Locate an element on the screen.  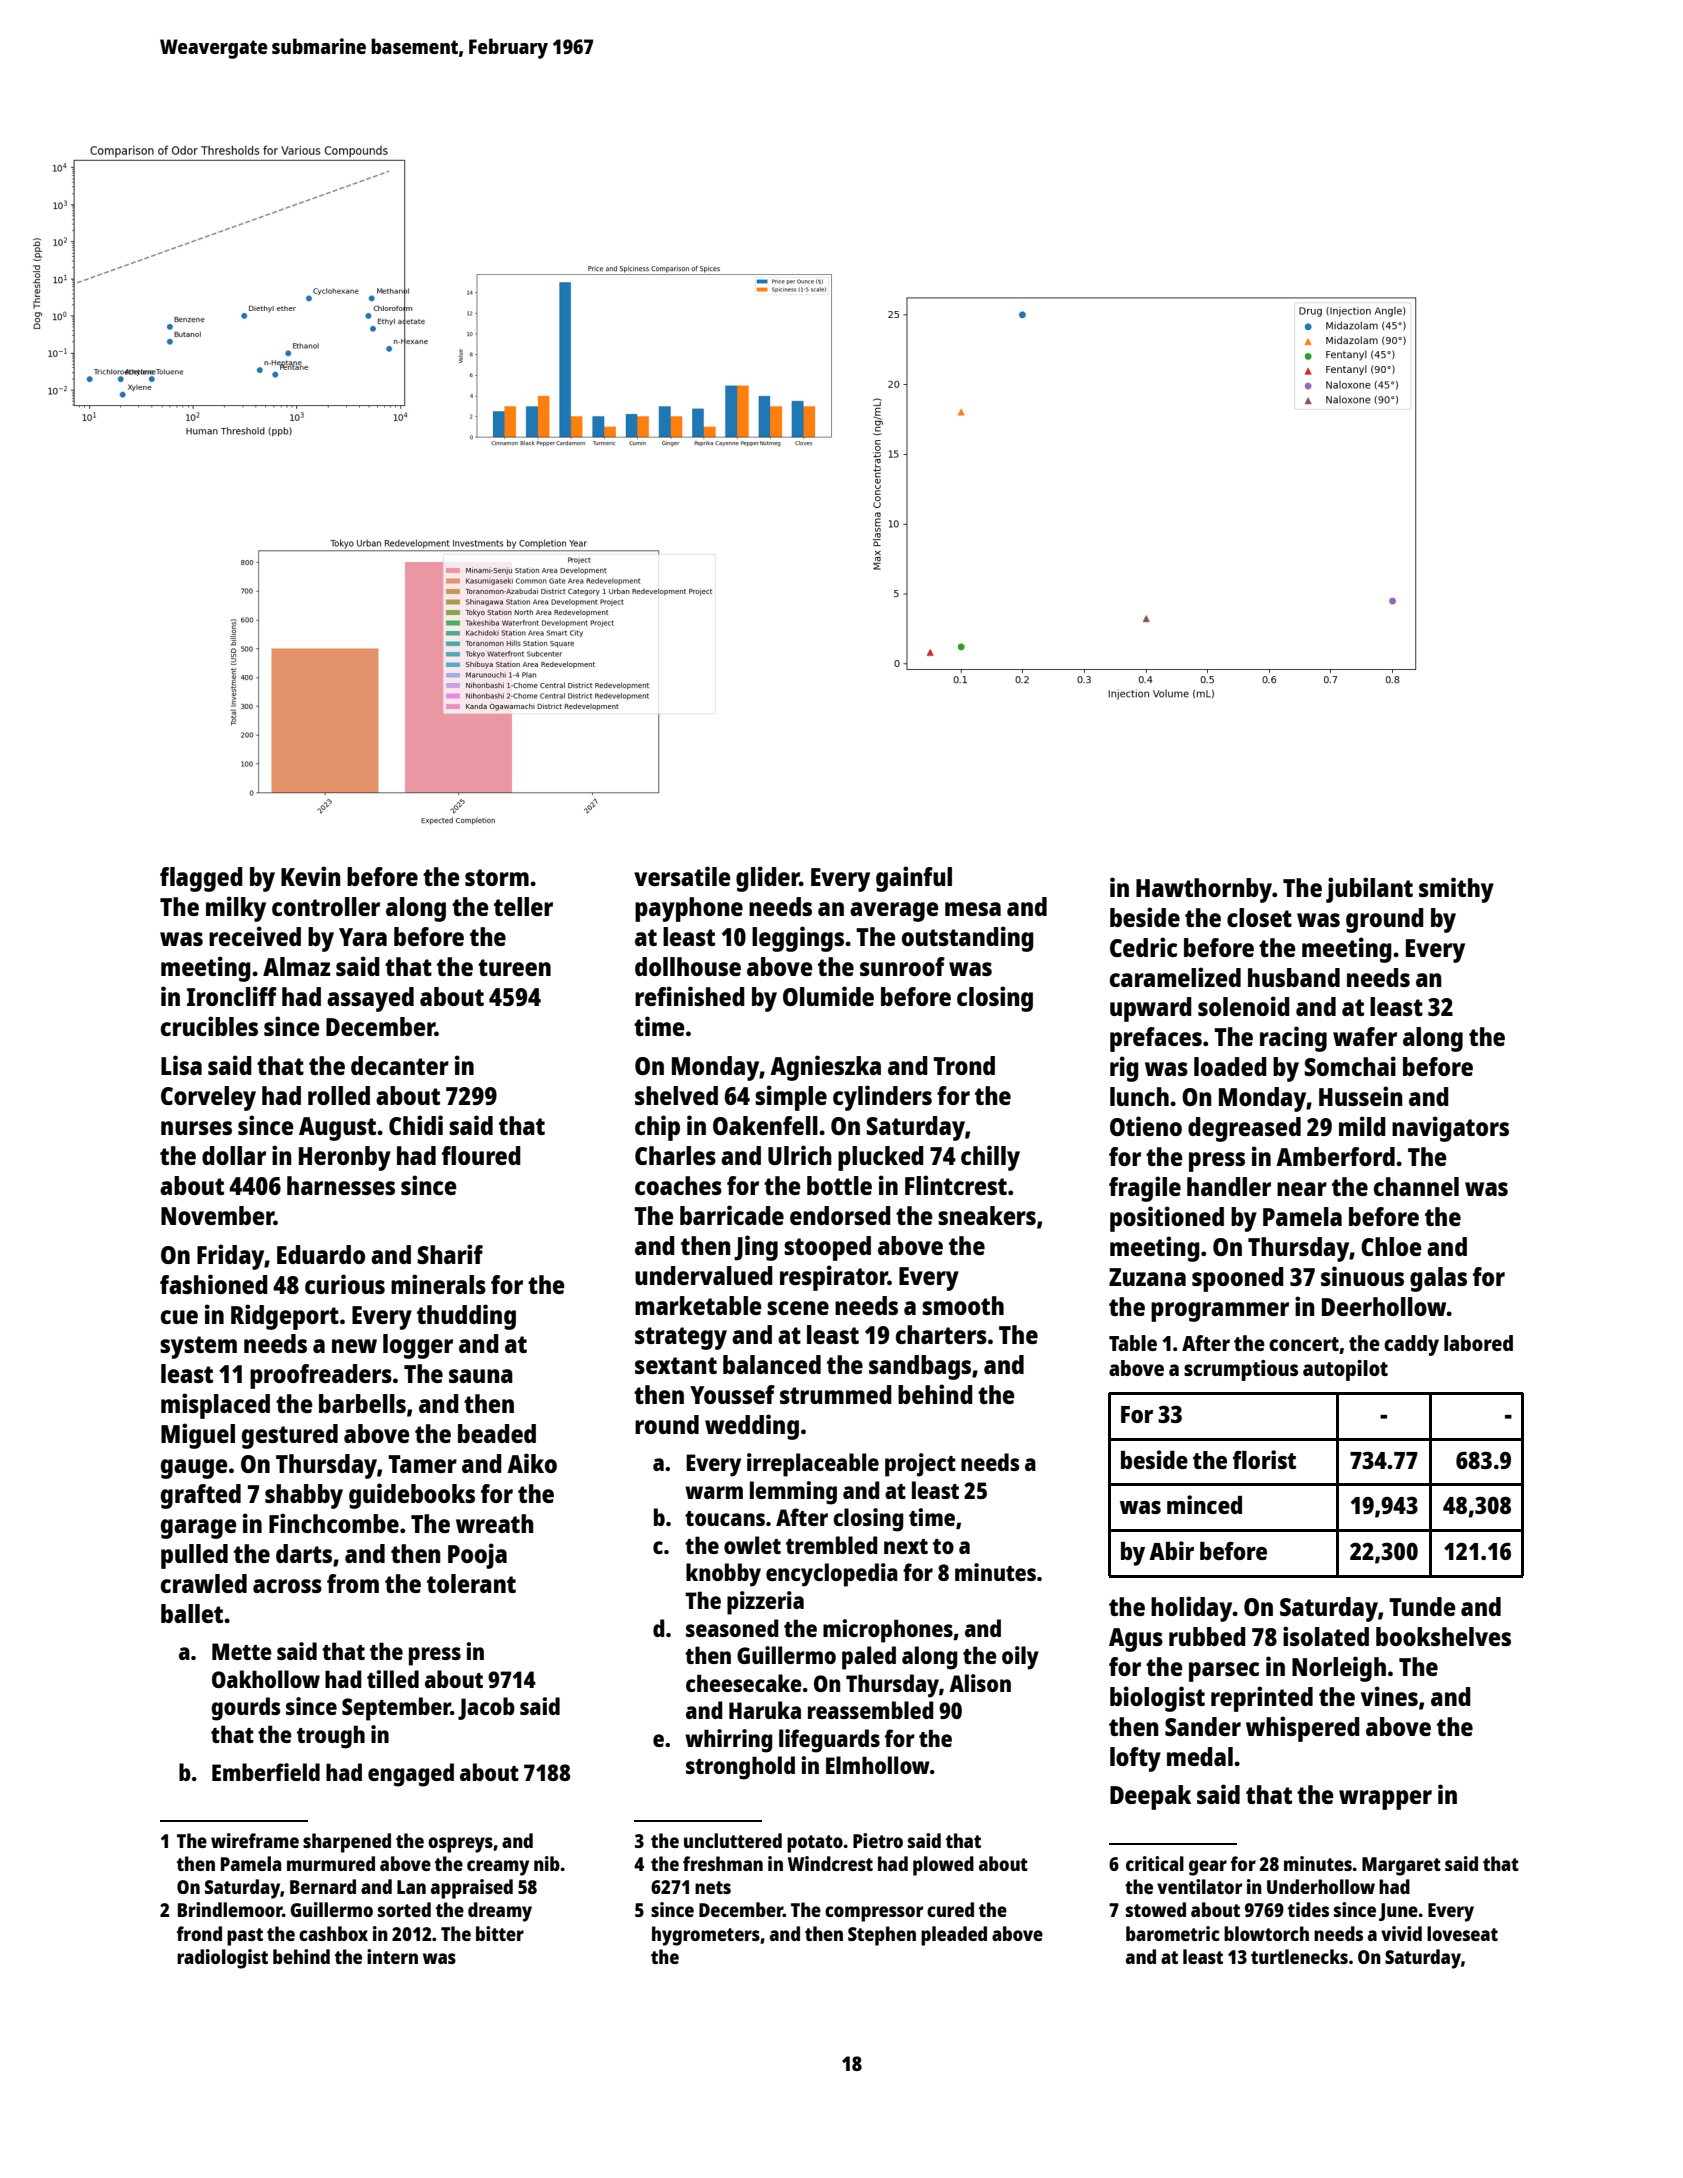
sandbags is located at coordinates (920, 1367).
